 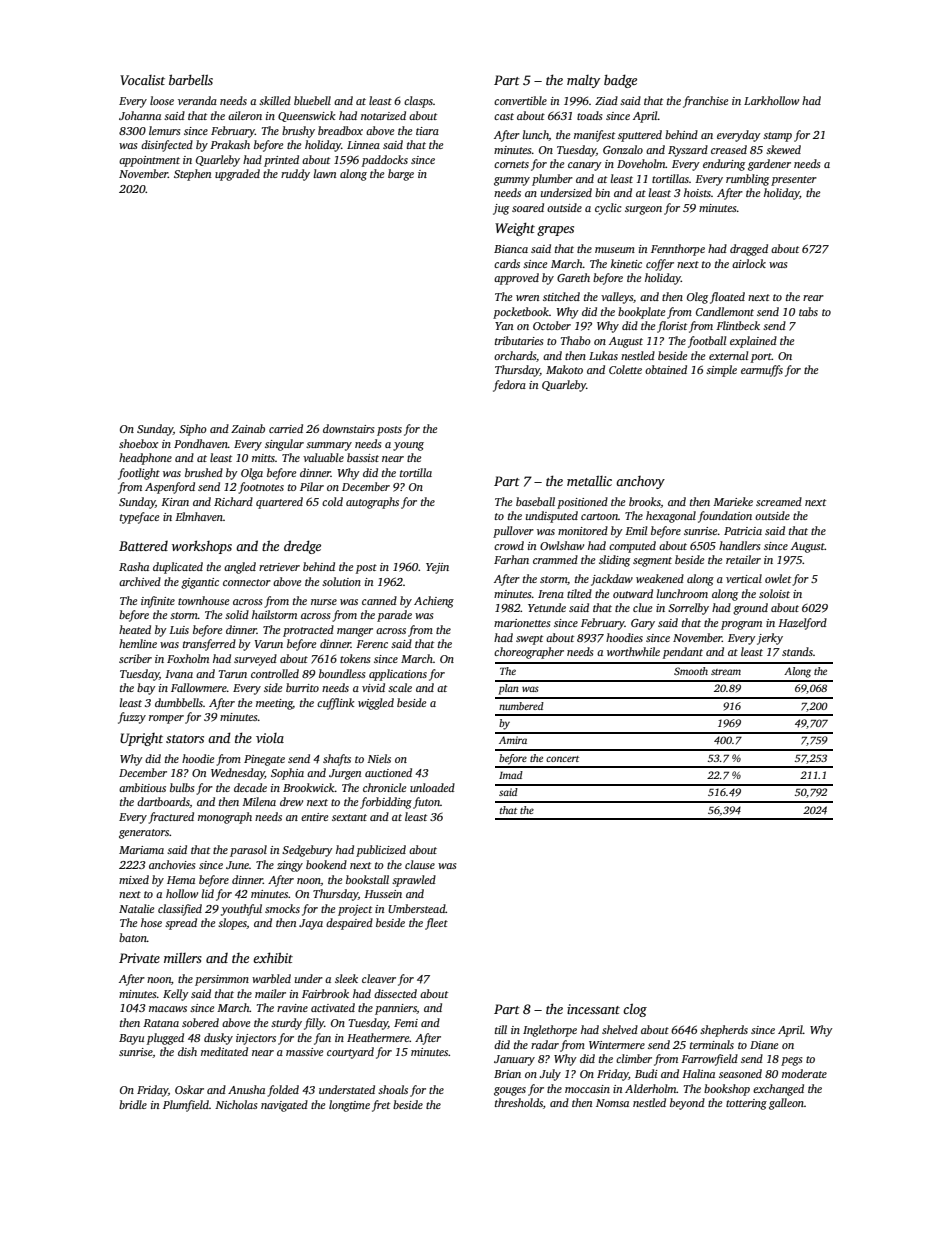 I want to click on Makoto, so click(x=564, y=369).
